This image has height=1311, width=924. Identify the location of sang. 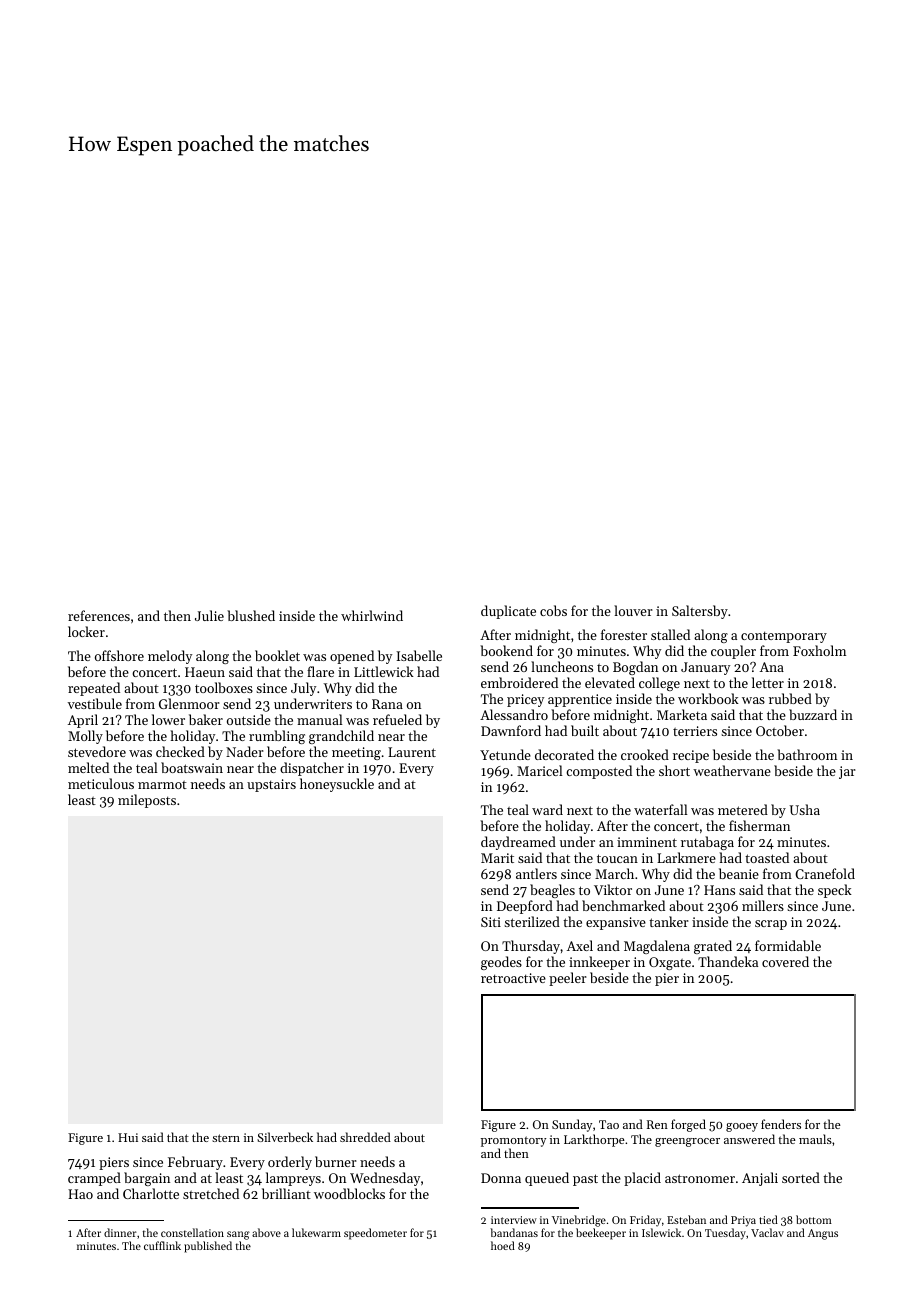
(238, 1235).
